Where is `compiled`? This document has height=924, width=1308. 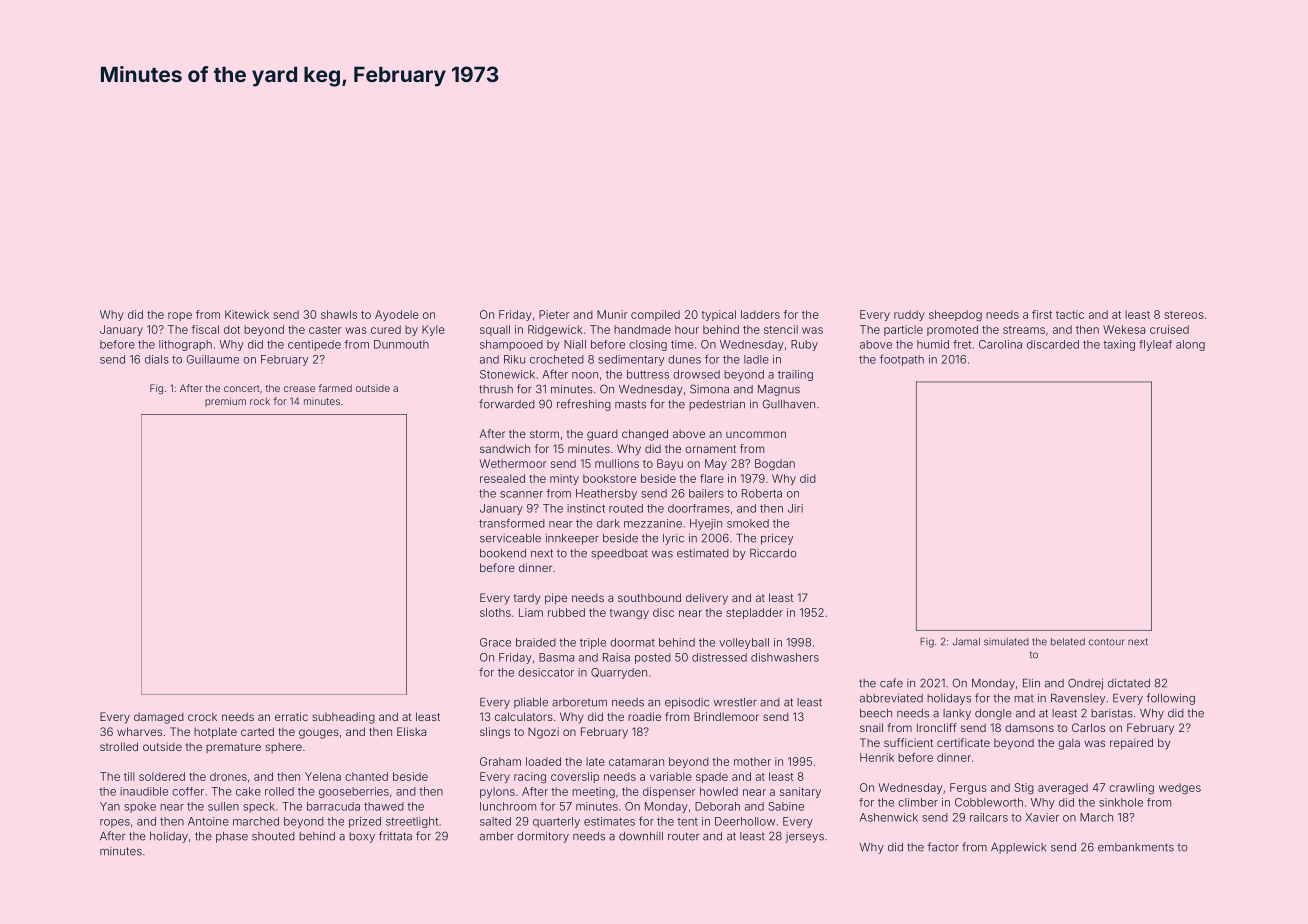
compiled is located at coordinates (655, 315).
